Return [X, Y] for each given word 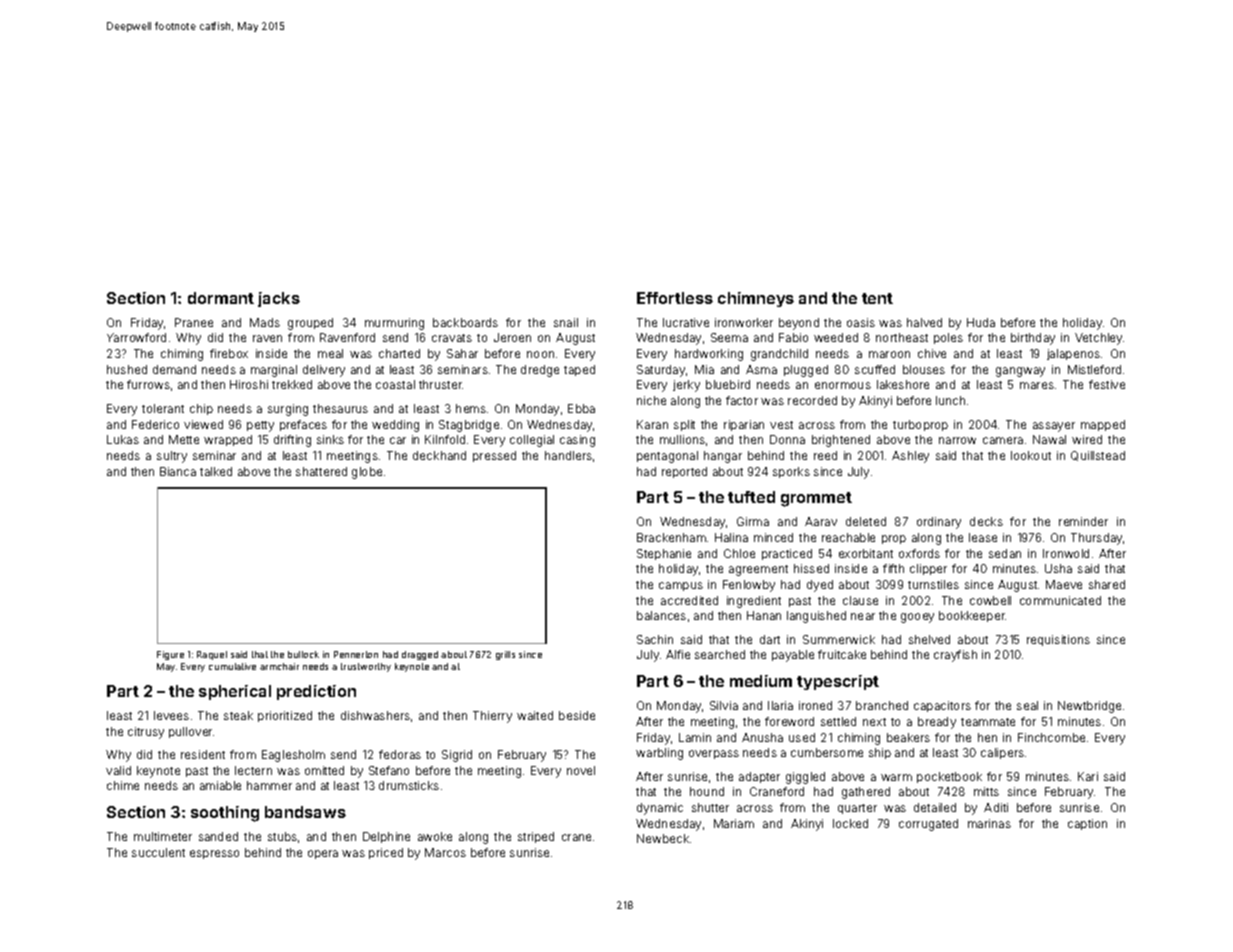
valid [118, 770]
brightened [841, 441]
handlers [568, 455]
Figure [170, 655]
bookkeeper [972, 616]
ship [880, 753]
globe [367, 473]
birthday [1033, 339]
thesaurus [340, 408]
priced [386, 853]
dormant [221, 298]
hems [471, 408]
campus [681, 586]
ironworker [744, 322]
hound [707, 791]
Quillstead [1098, 456]
